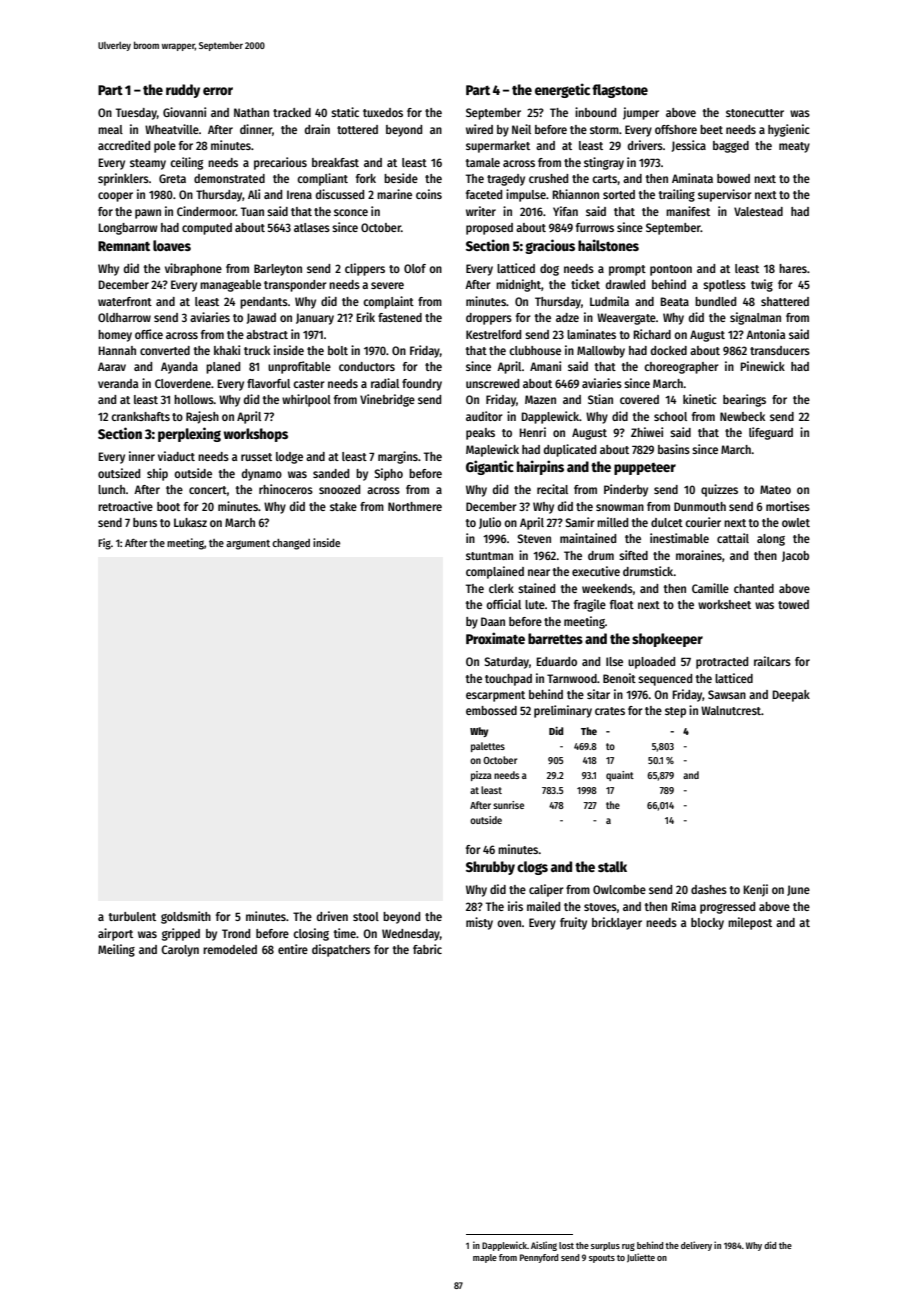  Describe the element at coordinates (332, 916) in the screenshot. I see `driven` at that location.
